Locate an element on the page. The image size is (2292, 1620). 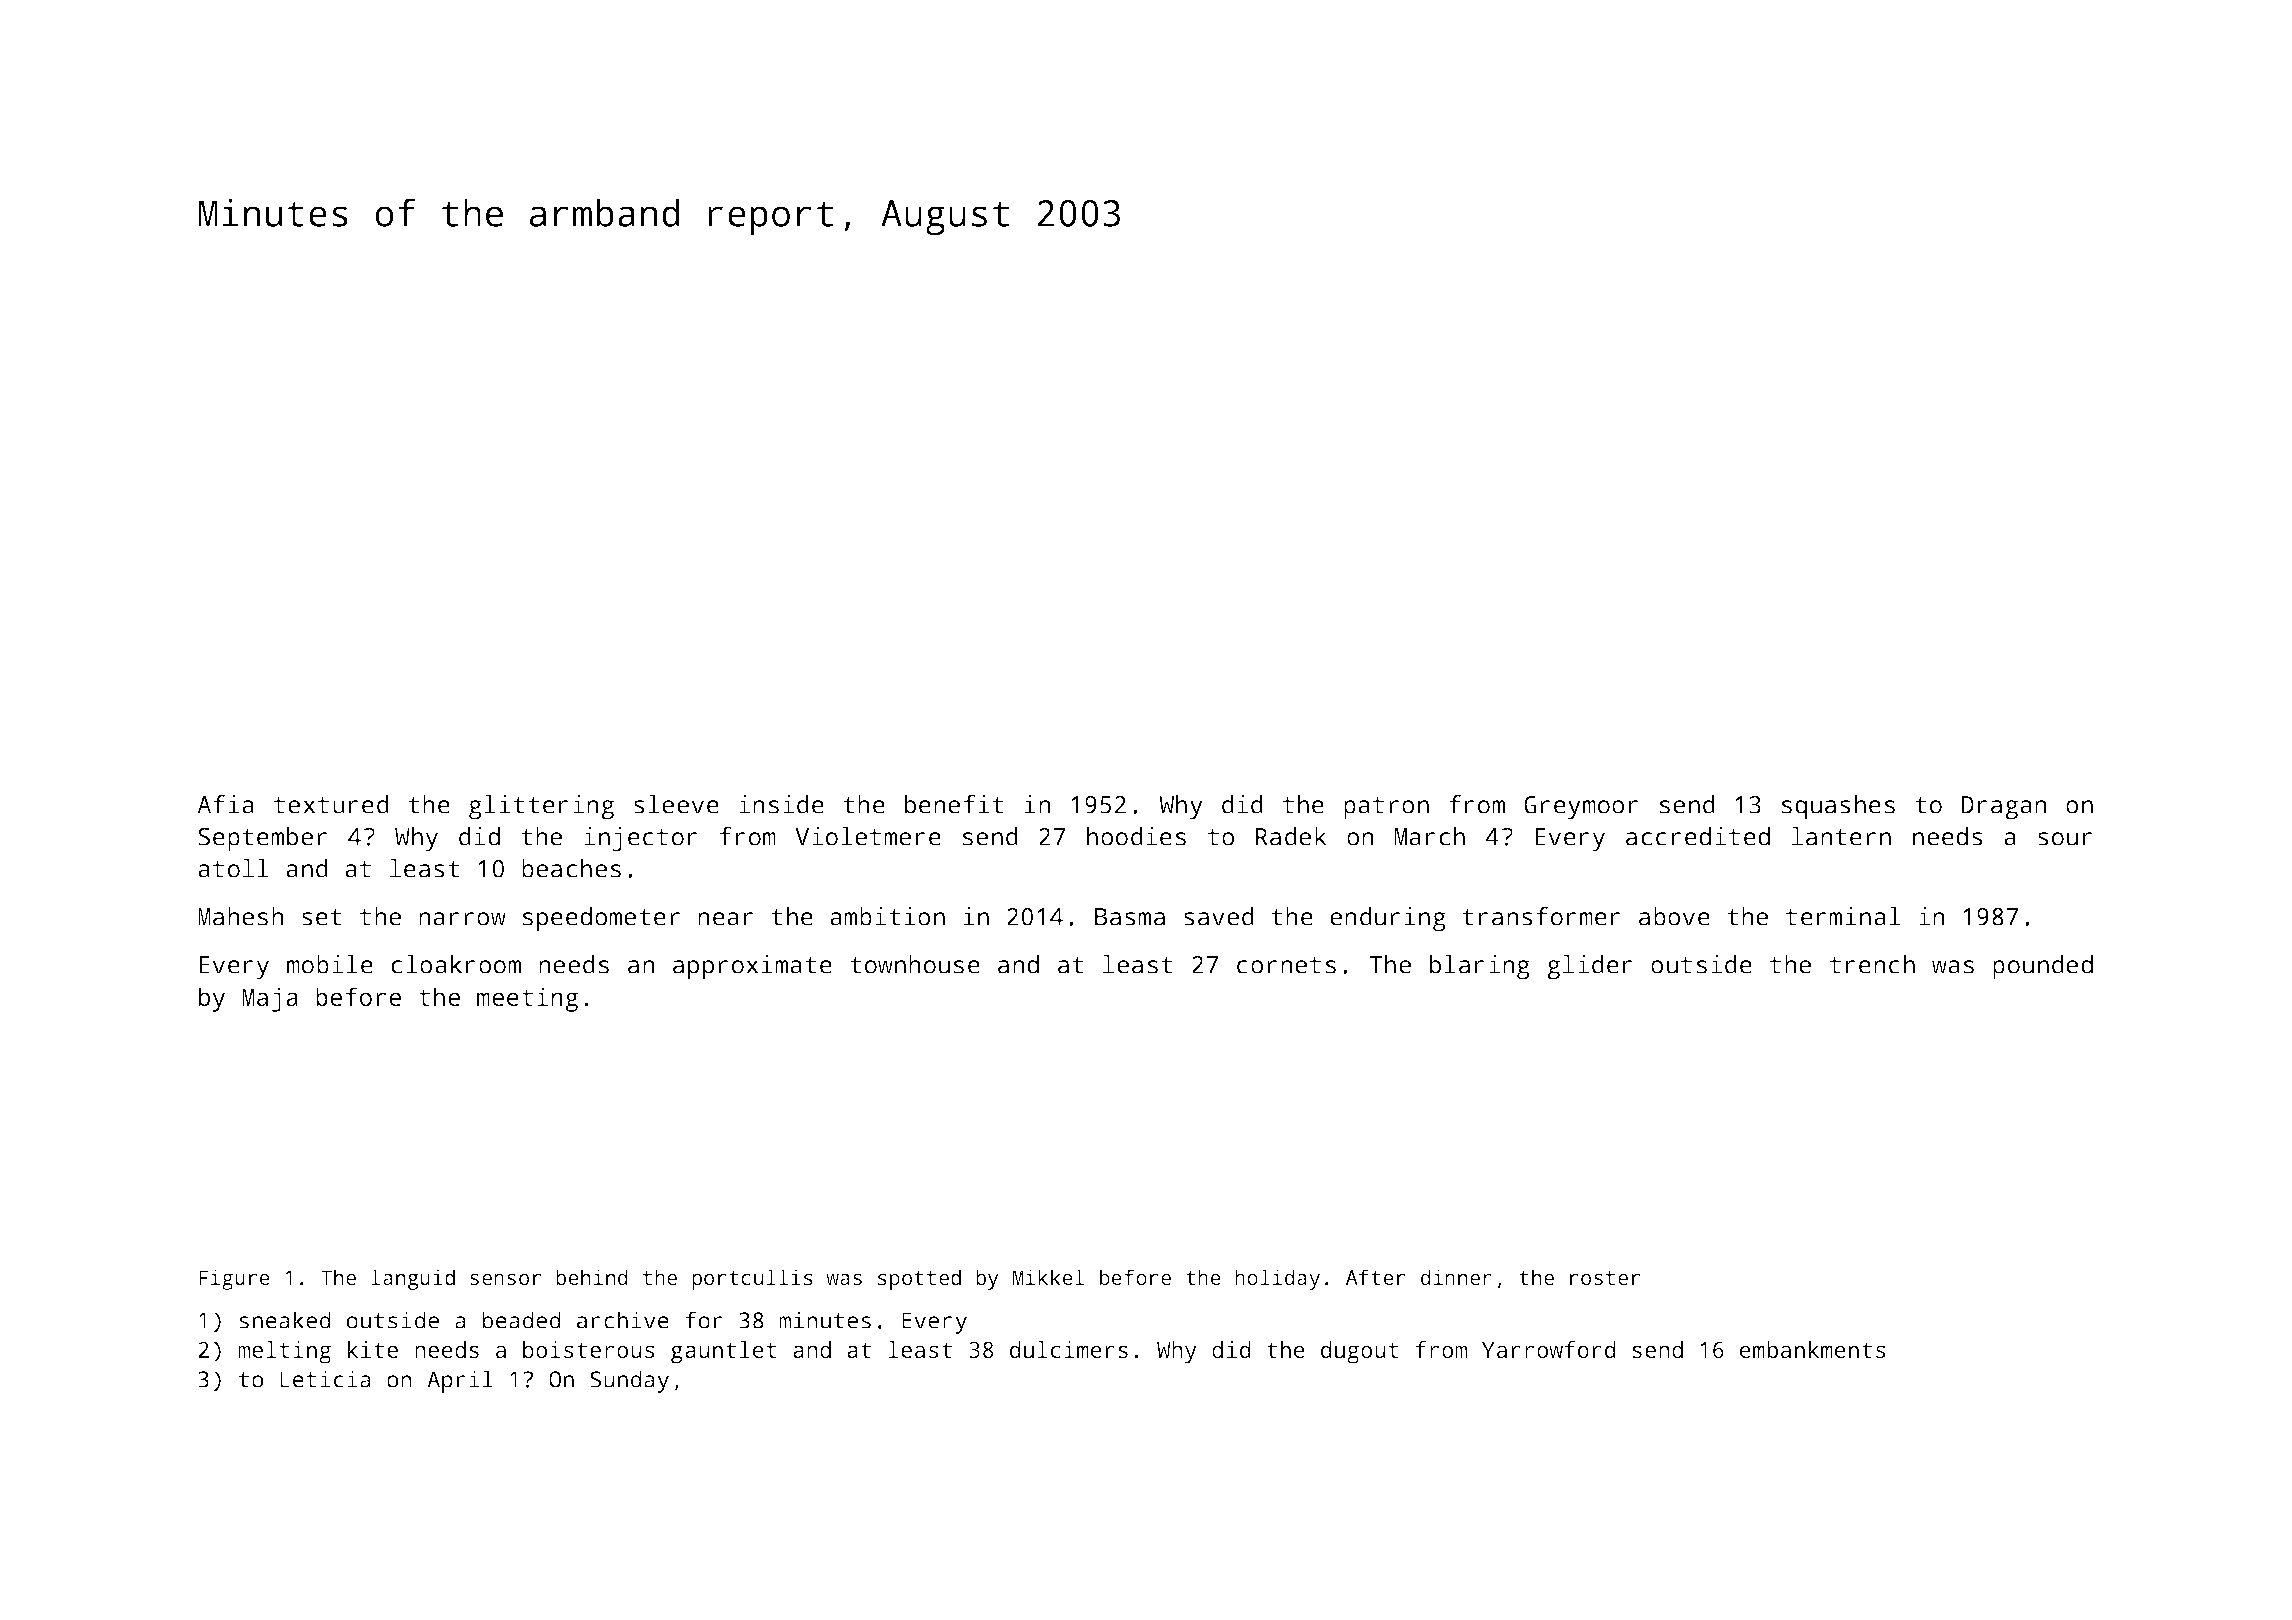
Yarrowford is located at coordinates (1549, 1349).
